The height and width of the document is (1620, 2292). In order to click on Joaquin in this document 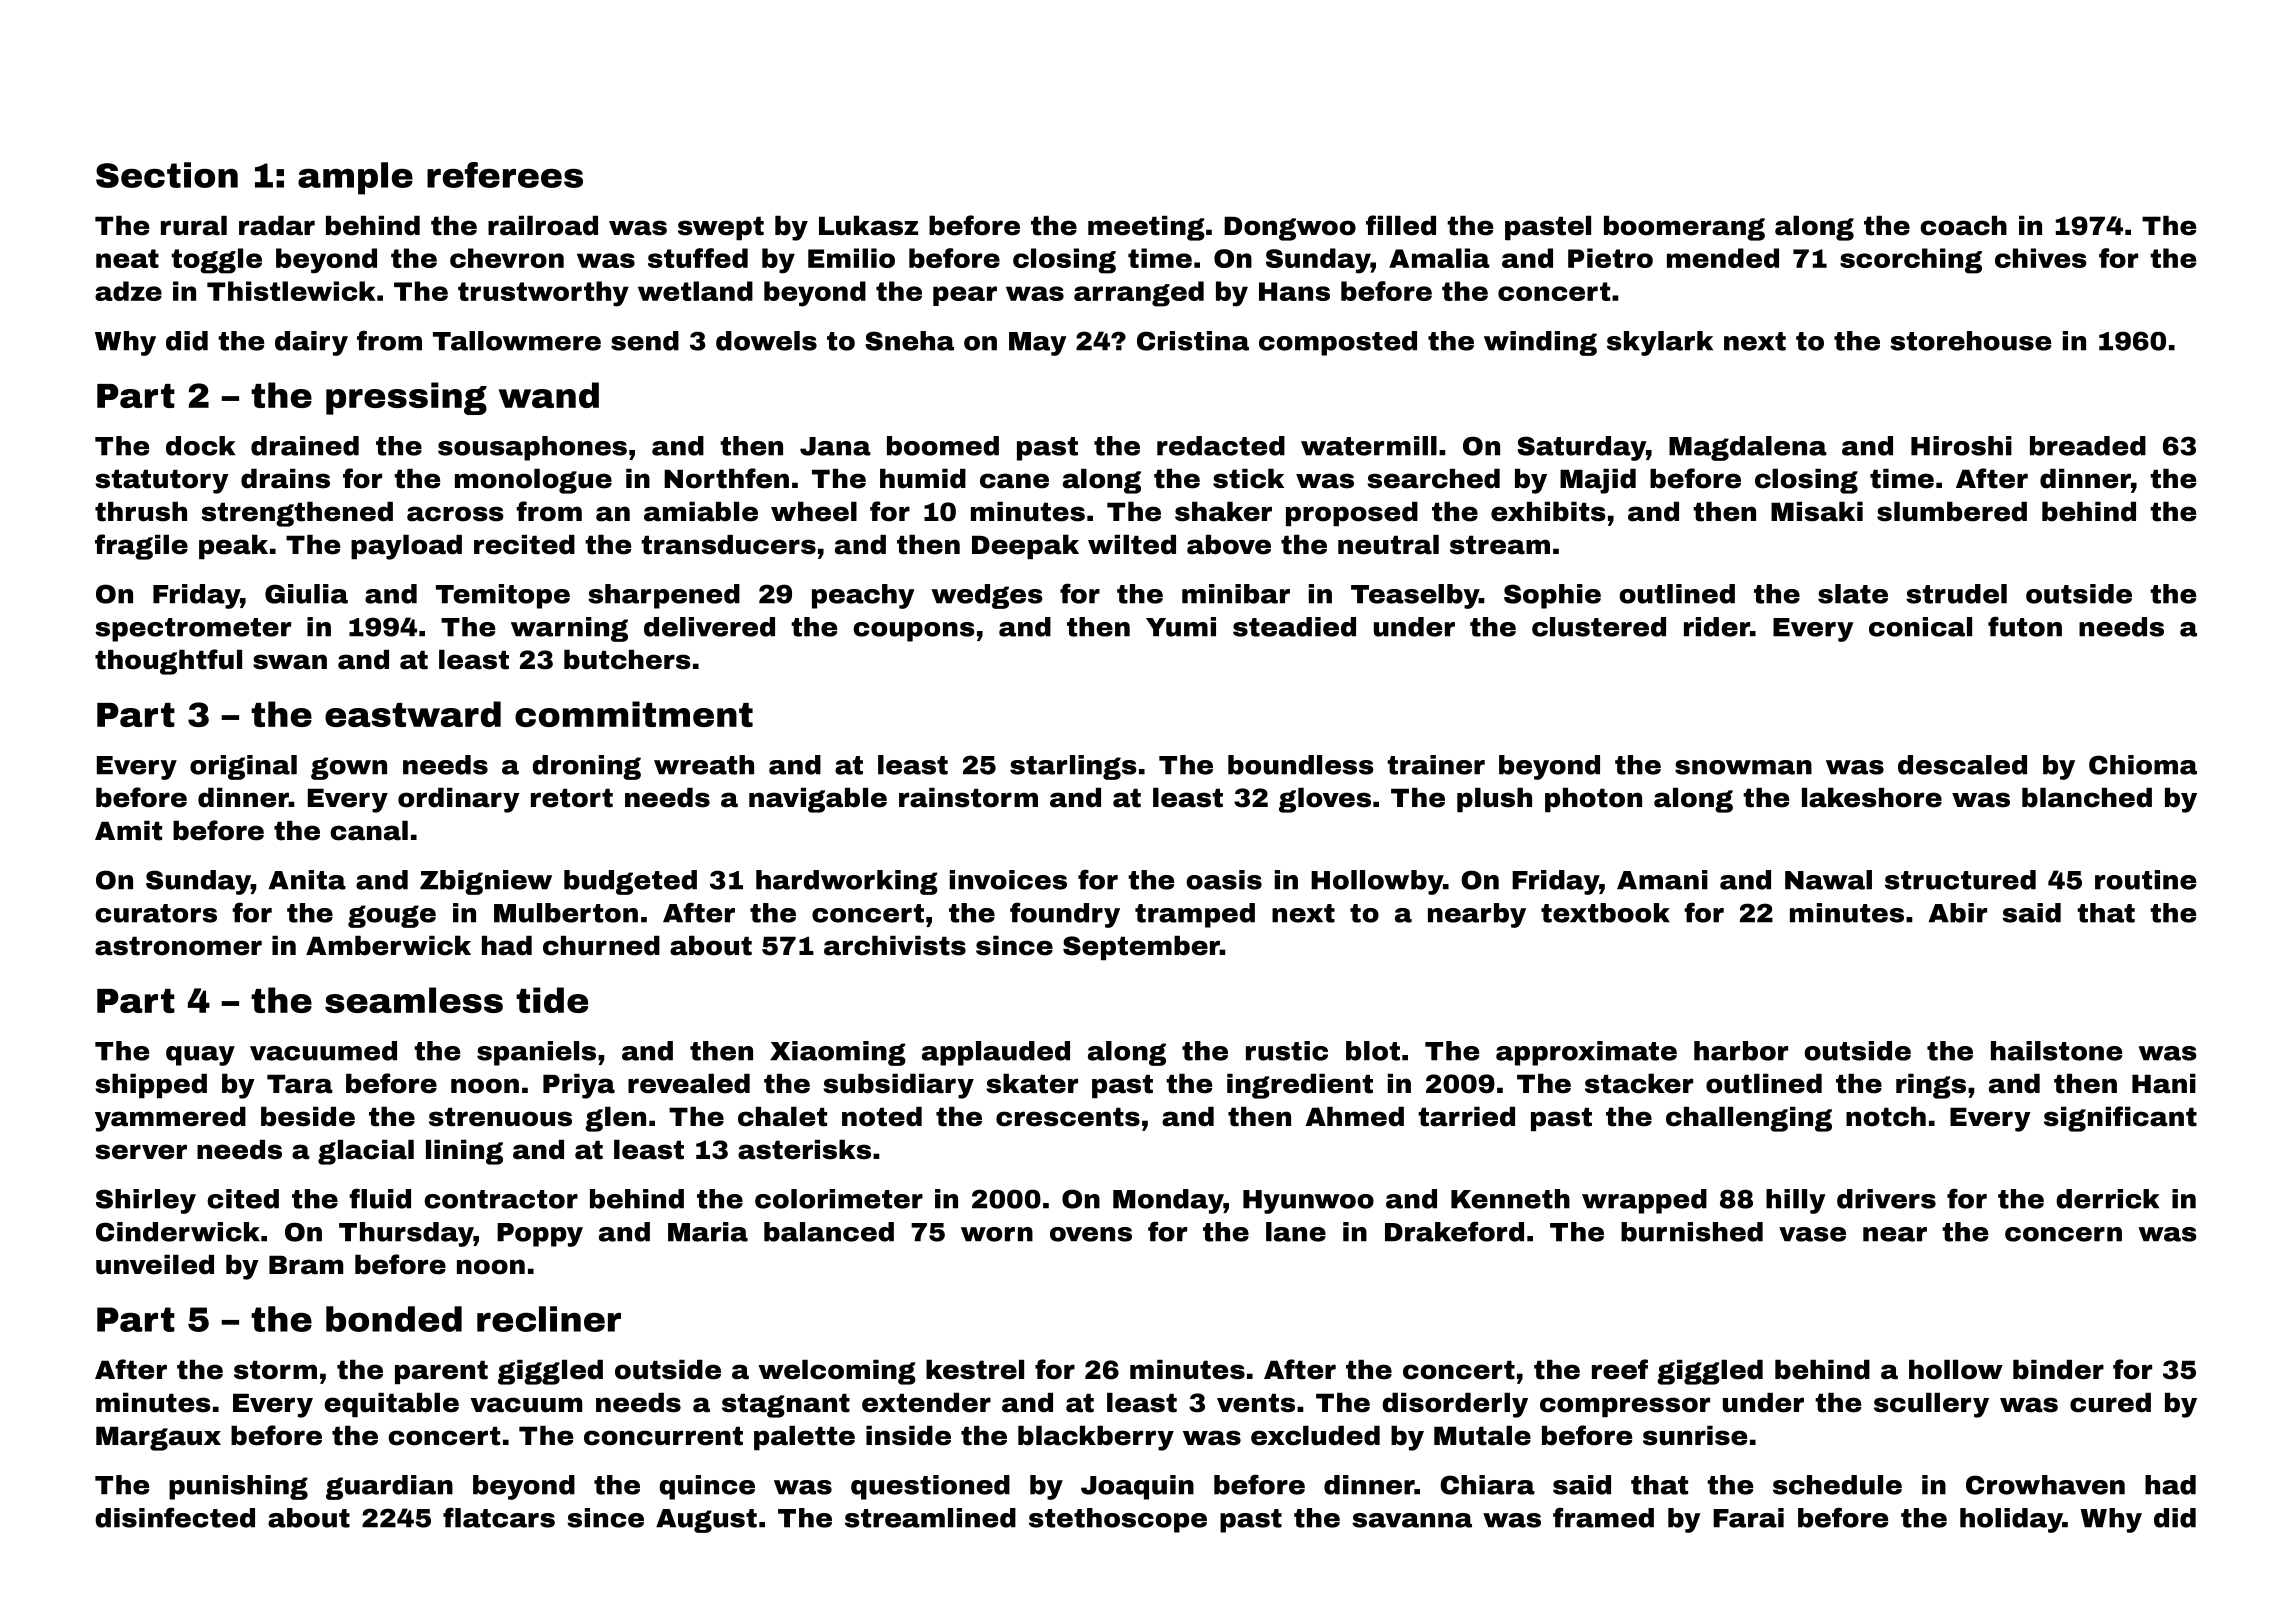, I will do `click(1137, 1487)`.
